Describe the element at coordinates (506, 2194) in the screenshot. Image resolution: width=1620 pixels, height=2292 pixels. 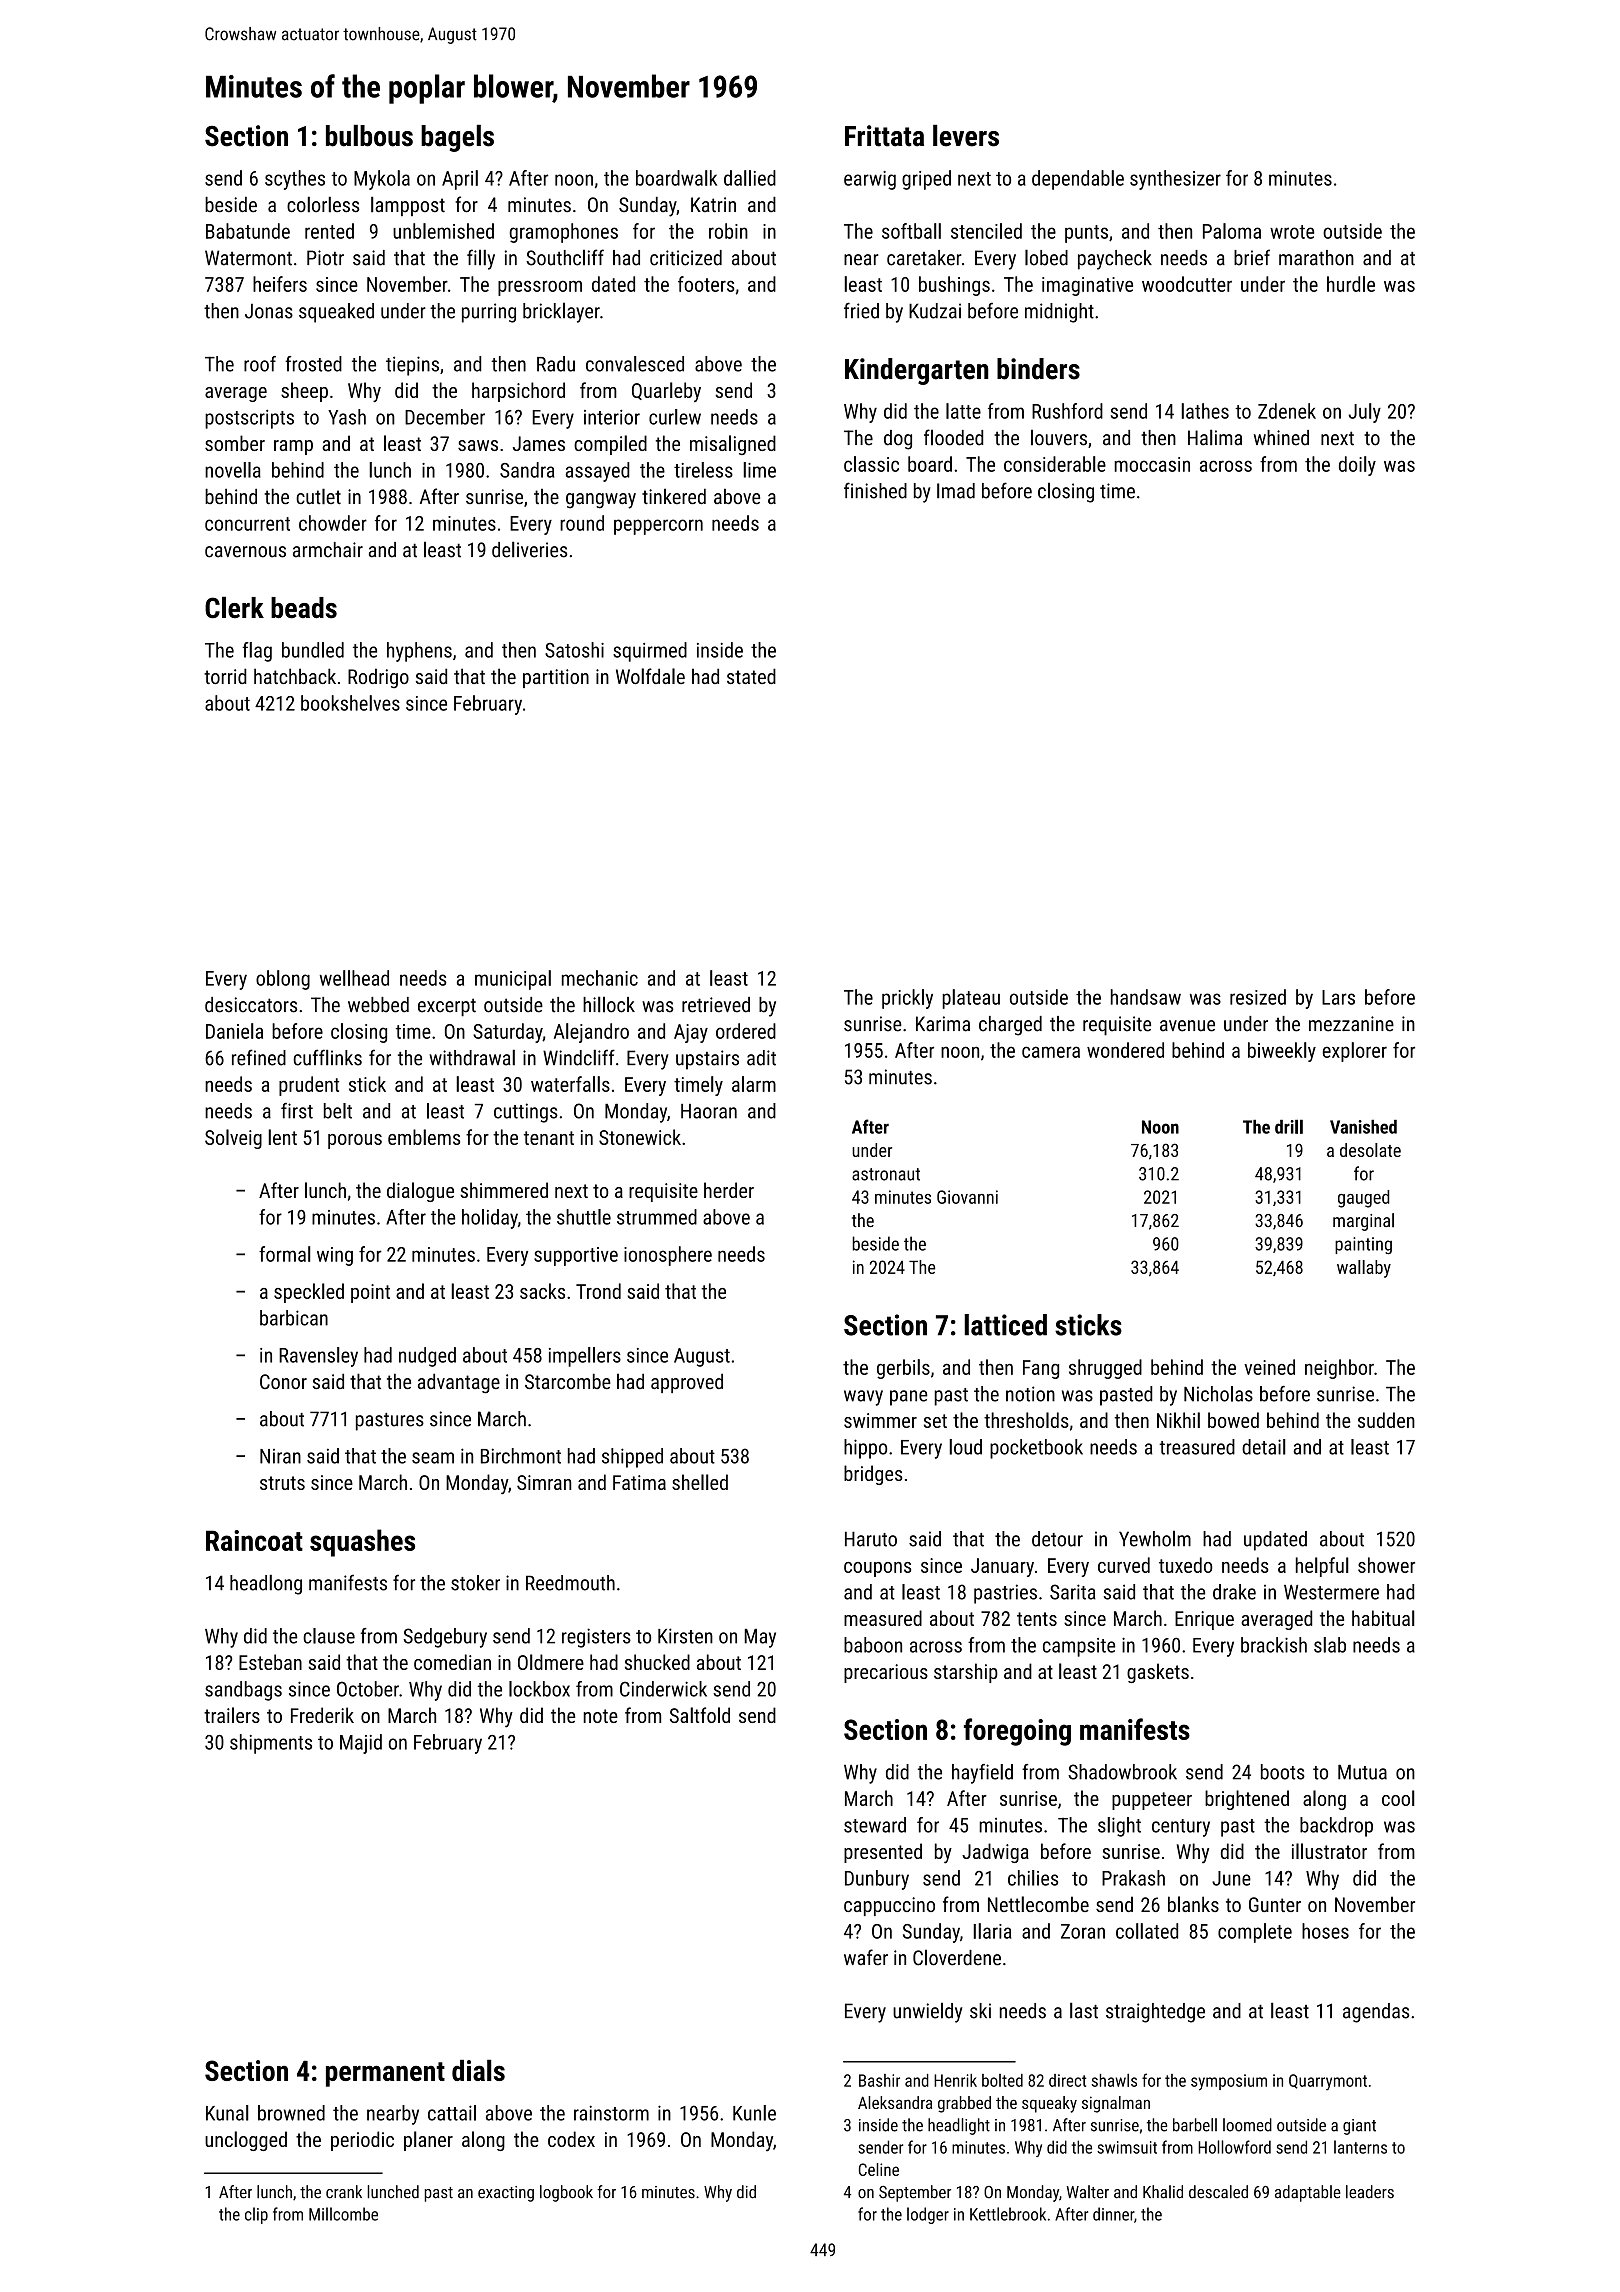
I see `exacting` at that location.
